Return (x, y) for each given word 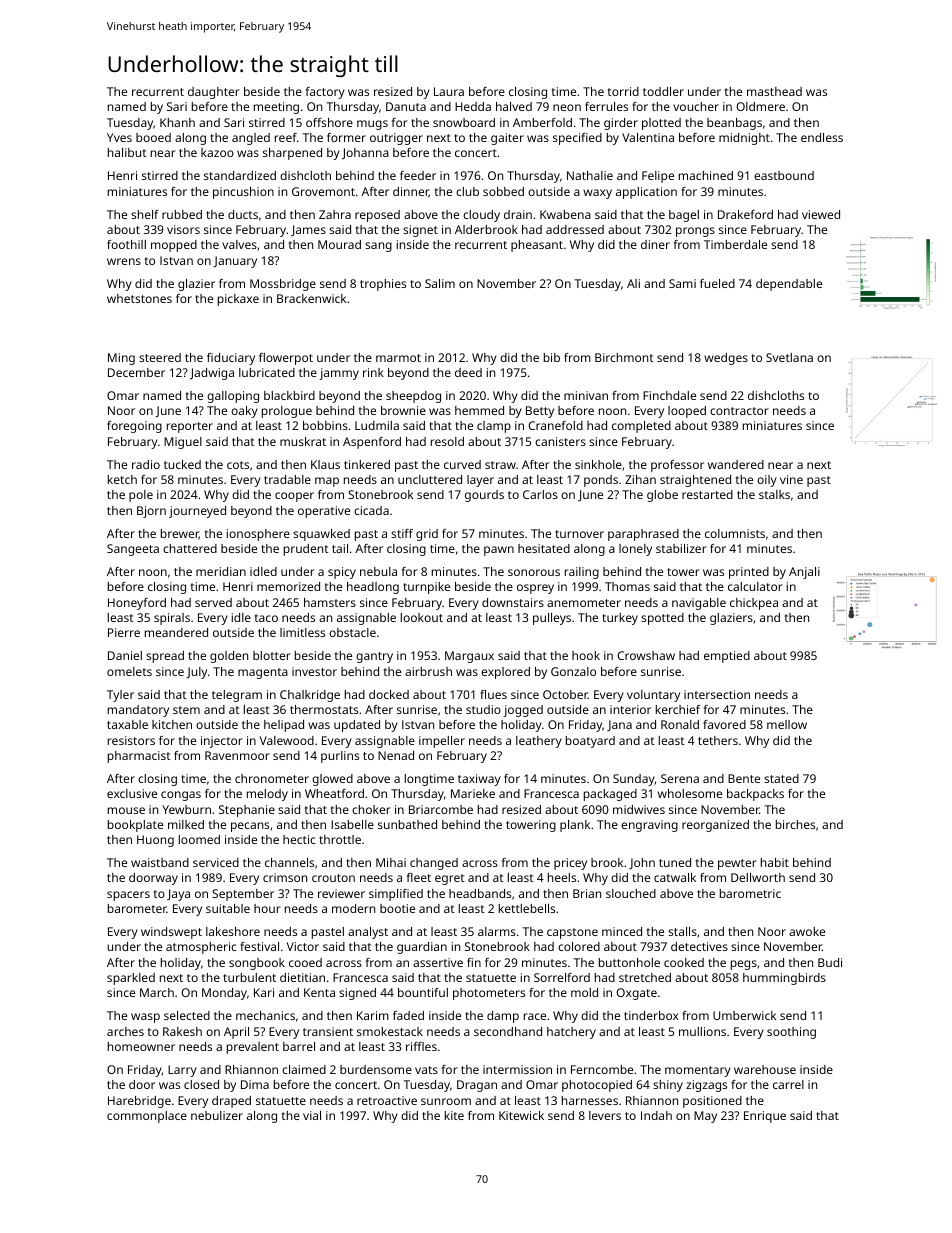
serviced (216, 862)
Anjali (804, 573)
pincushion (243, 193)
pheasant (537, 246)
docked (389, 694)
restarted (707, 494)
